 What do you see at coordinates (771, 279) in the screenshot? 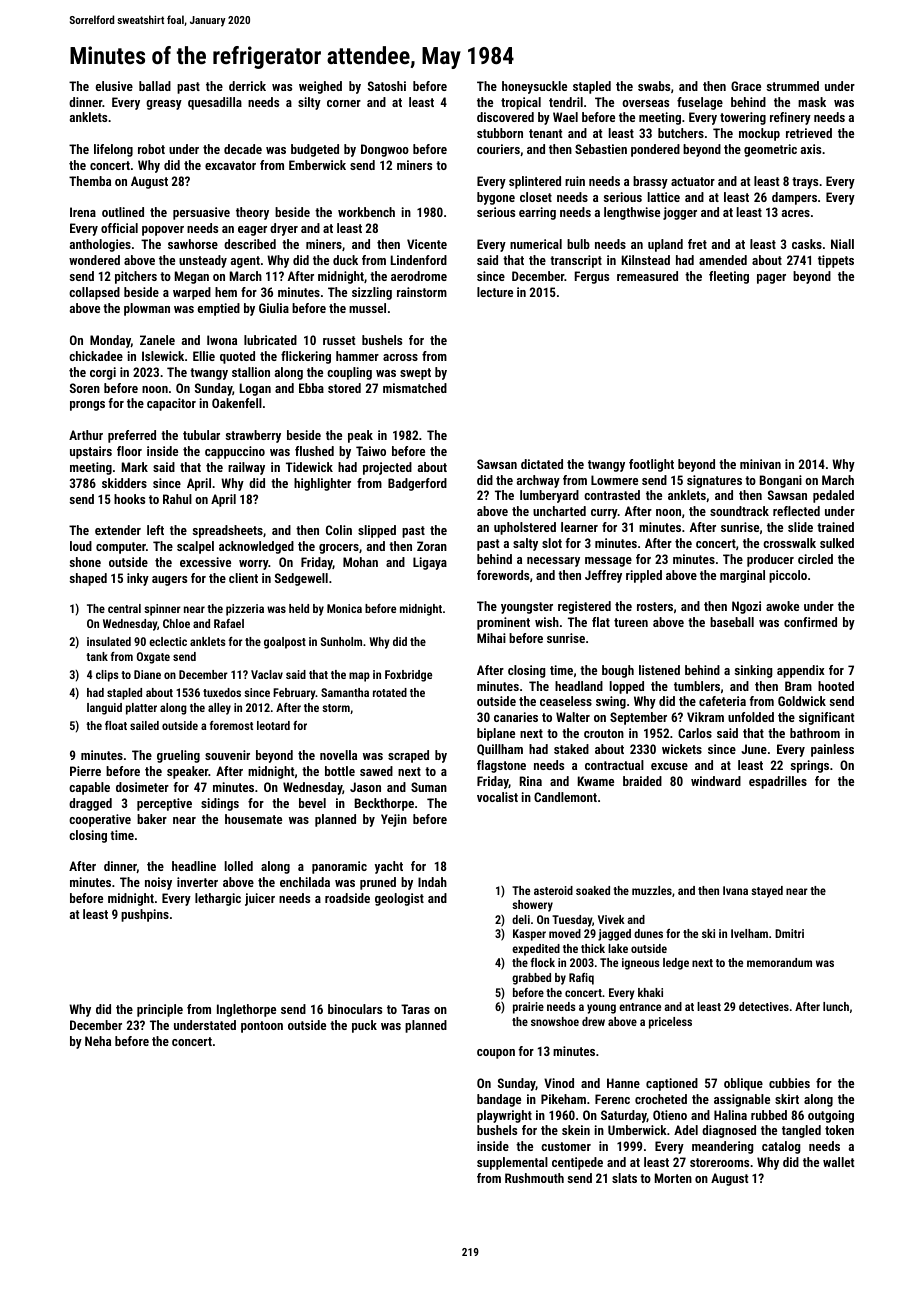
I see `pager` at bounding box center [771, 279].
